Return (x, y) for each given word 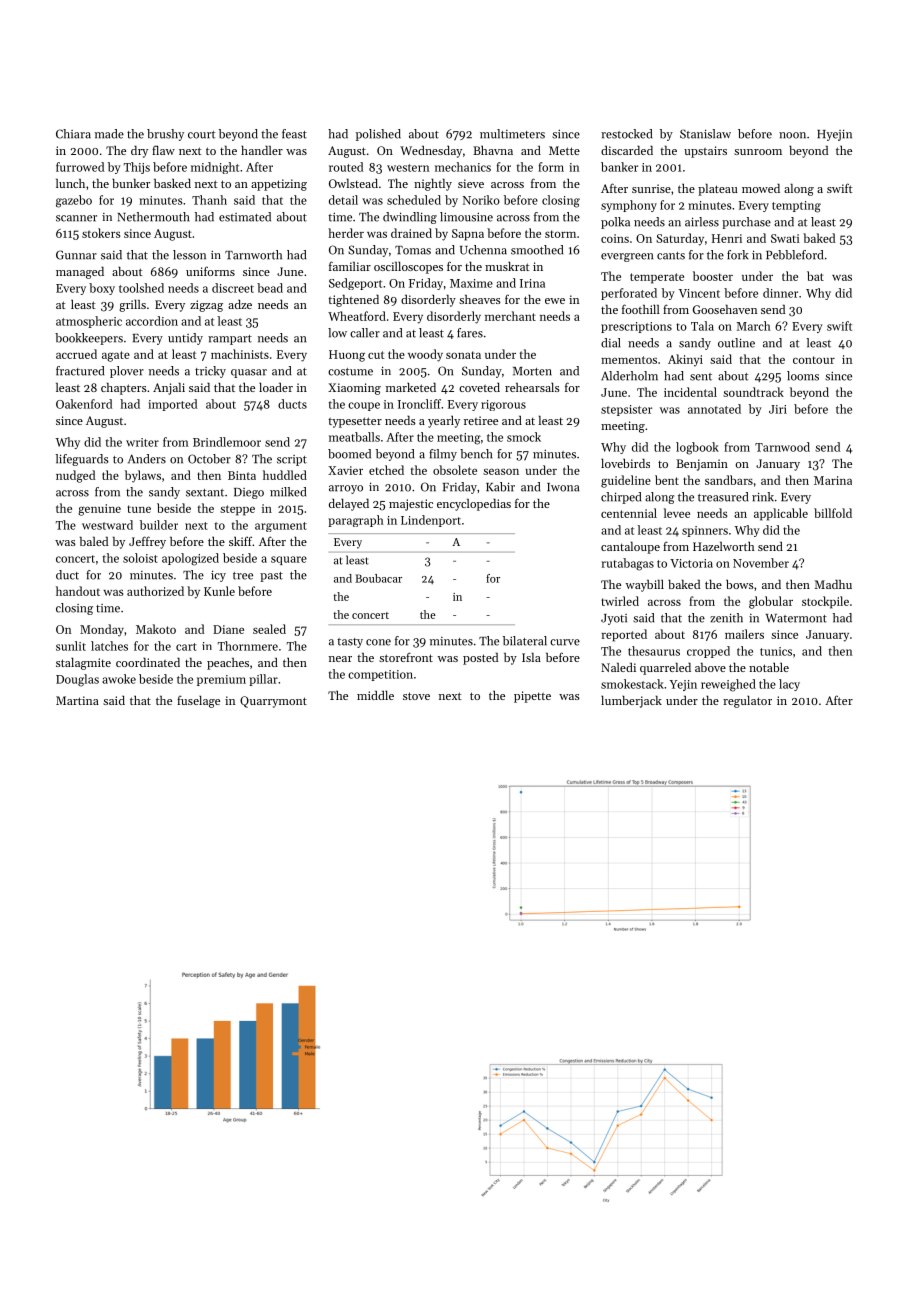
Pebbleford (794, 255)
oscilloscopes (408, 267)
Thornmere (248, 646)
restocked (626, 134)
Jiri (778, 409)
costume (350, 372)
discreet (233, 288)
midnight (215, 168)
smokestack (632, 684)
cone (378, 642)
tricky (210, 372)
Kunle (219, 591)
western (408, 168)
